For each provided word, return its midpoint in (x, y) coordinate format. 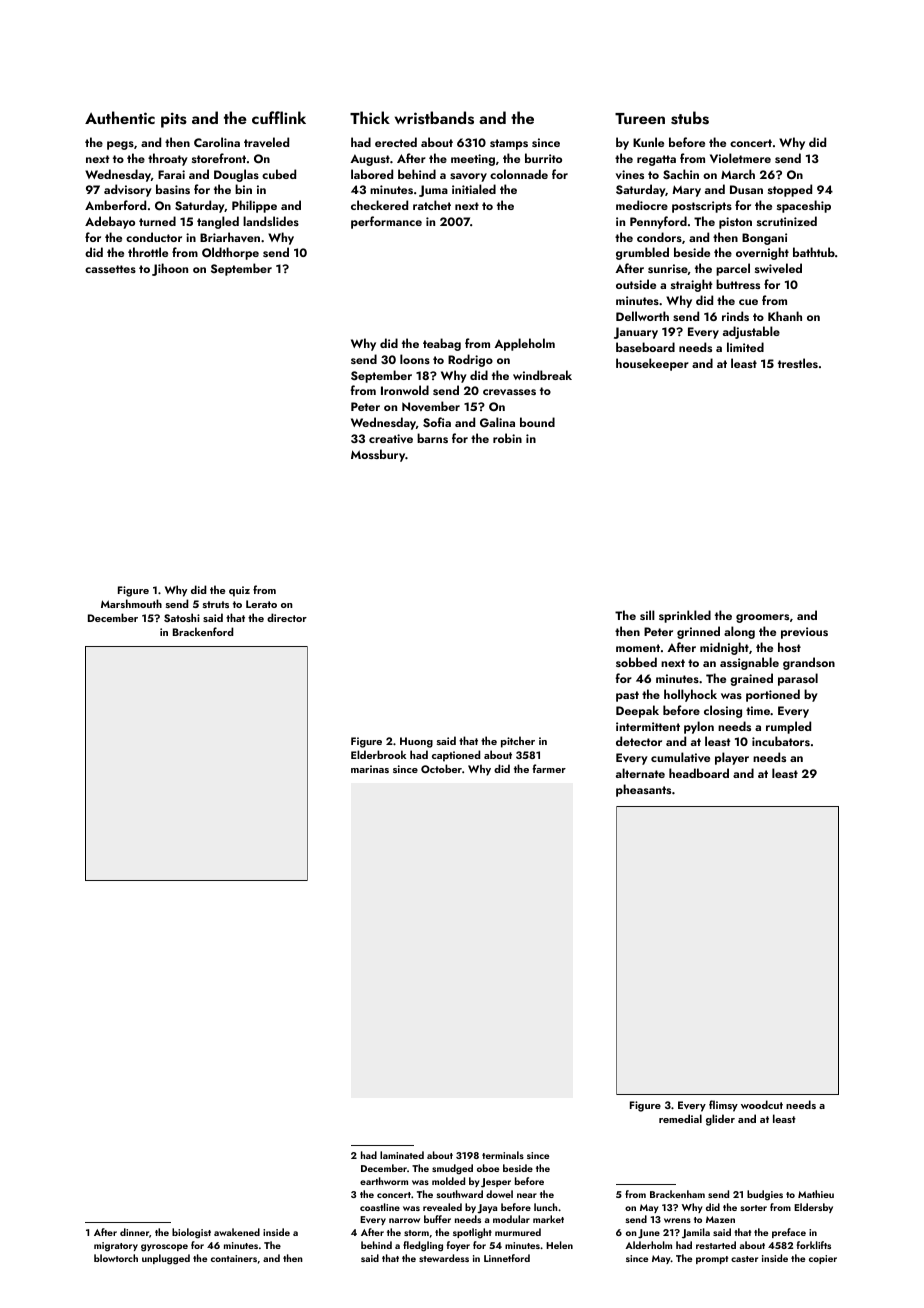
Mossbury (378, 455)
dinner (134, 1232)
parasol (798, 679)
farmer (549, 768)
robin (507, 438)
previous (804, 633)
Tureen (640, 118)
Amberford (115, 205)
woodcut (762, 1104)
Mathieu (816, 1194)
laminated (402, 1155)
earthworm (384, 1181)
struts (216, 604)
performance (386, 222)
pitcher (518, 742)
